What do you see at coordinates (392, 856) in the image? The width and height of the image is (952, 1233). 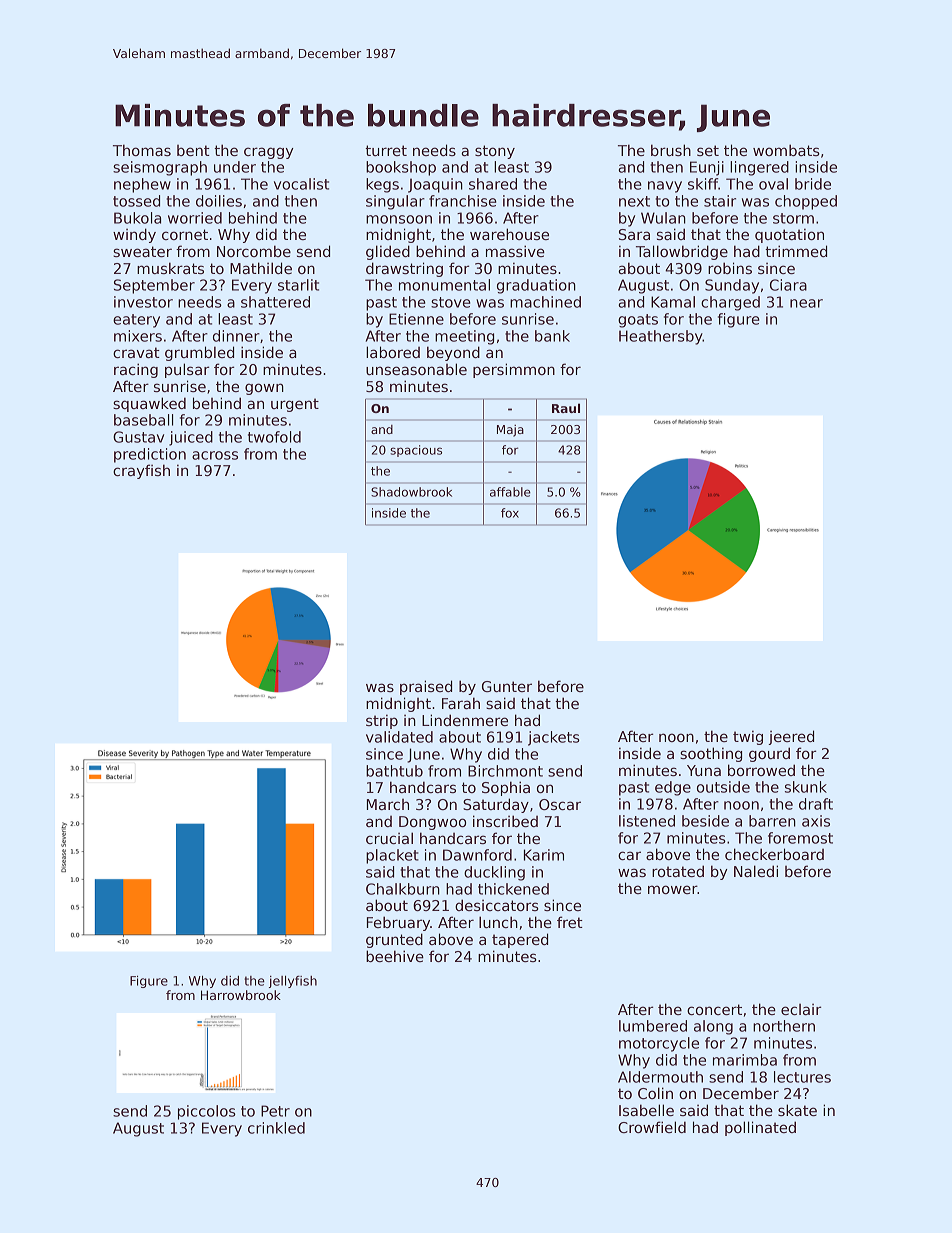 I see `placket` at bounding box center [392, 856].
